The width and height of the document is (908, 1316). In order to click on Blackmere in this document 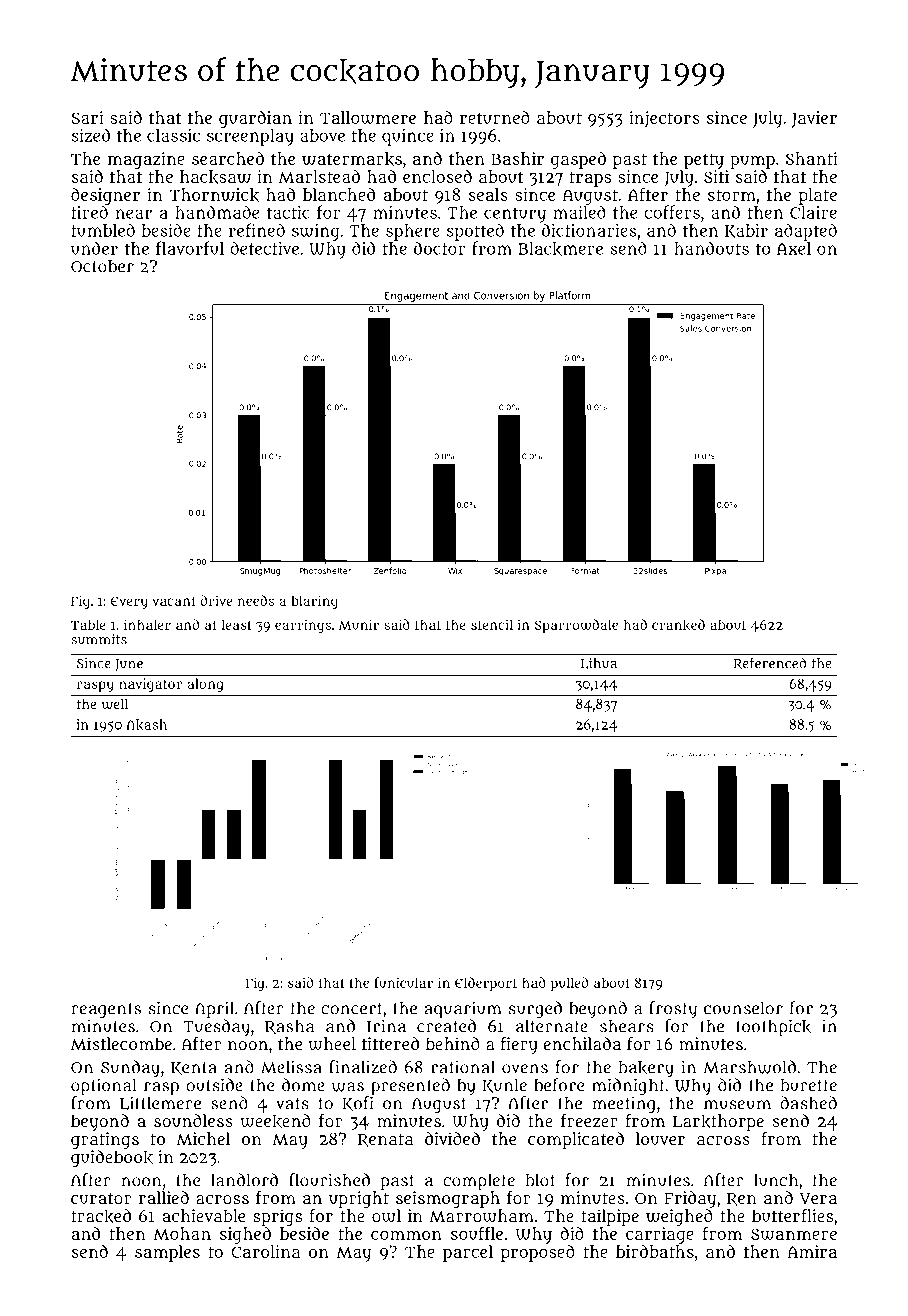, I will do `click(560, 249)`.
